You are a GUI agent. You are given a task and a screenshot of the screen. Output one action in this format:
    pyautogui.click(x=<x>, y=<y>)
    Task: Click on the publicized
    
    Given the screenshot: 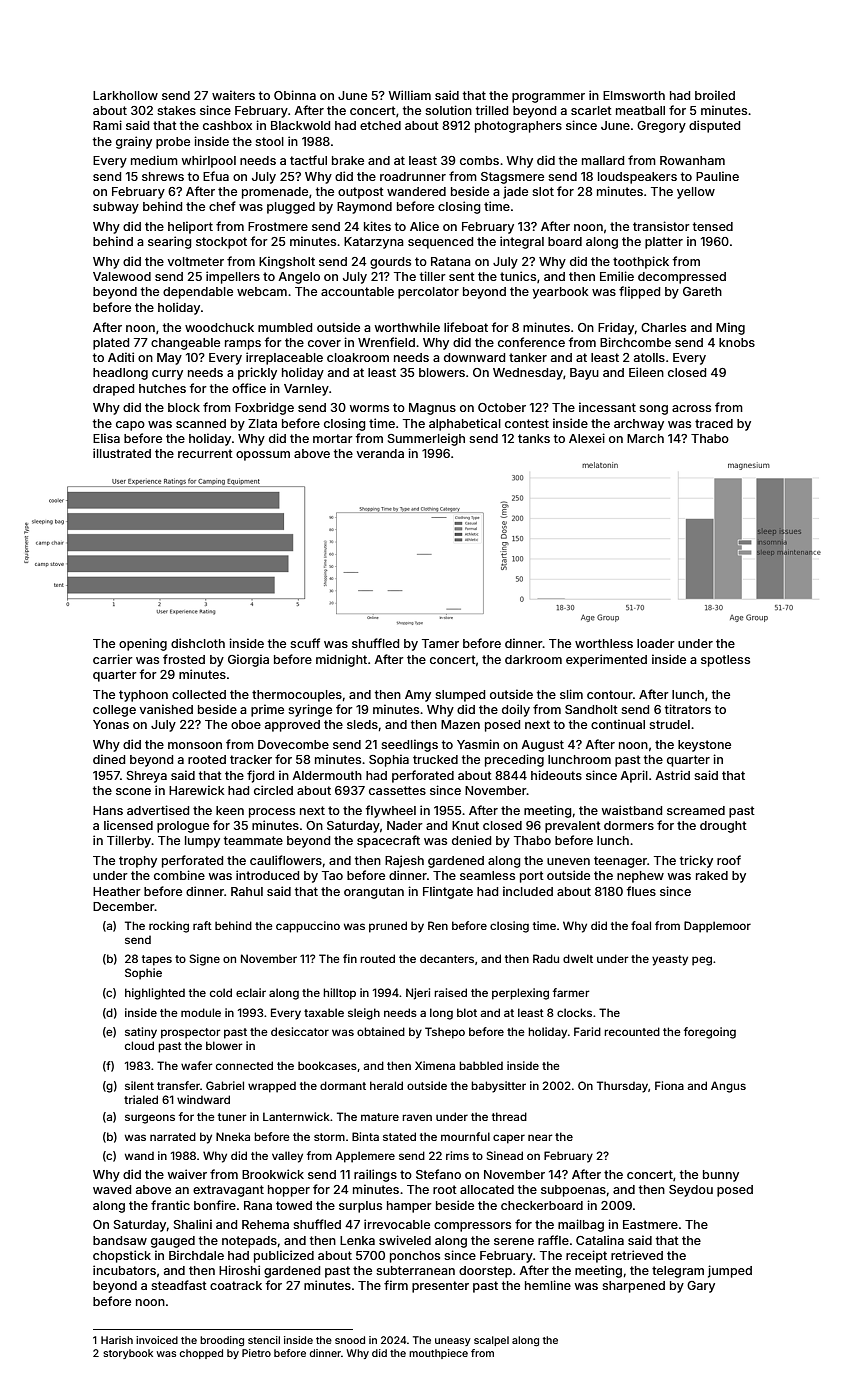 What is the action you would take?
    pyautogui.click(x=284, y=1256)
